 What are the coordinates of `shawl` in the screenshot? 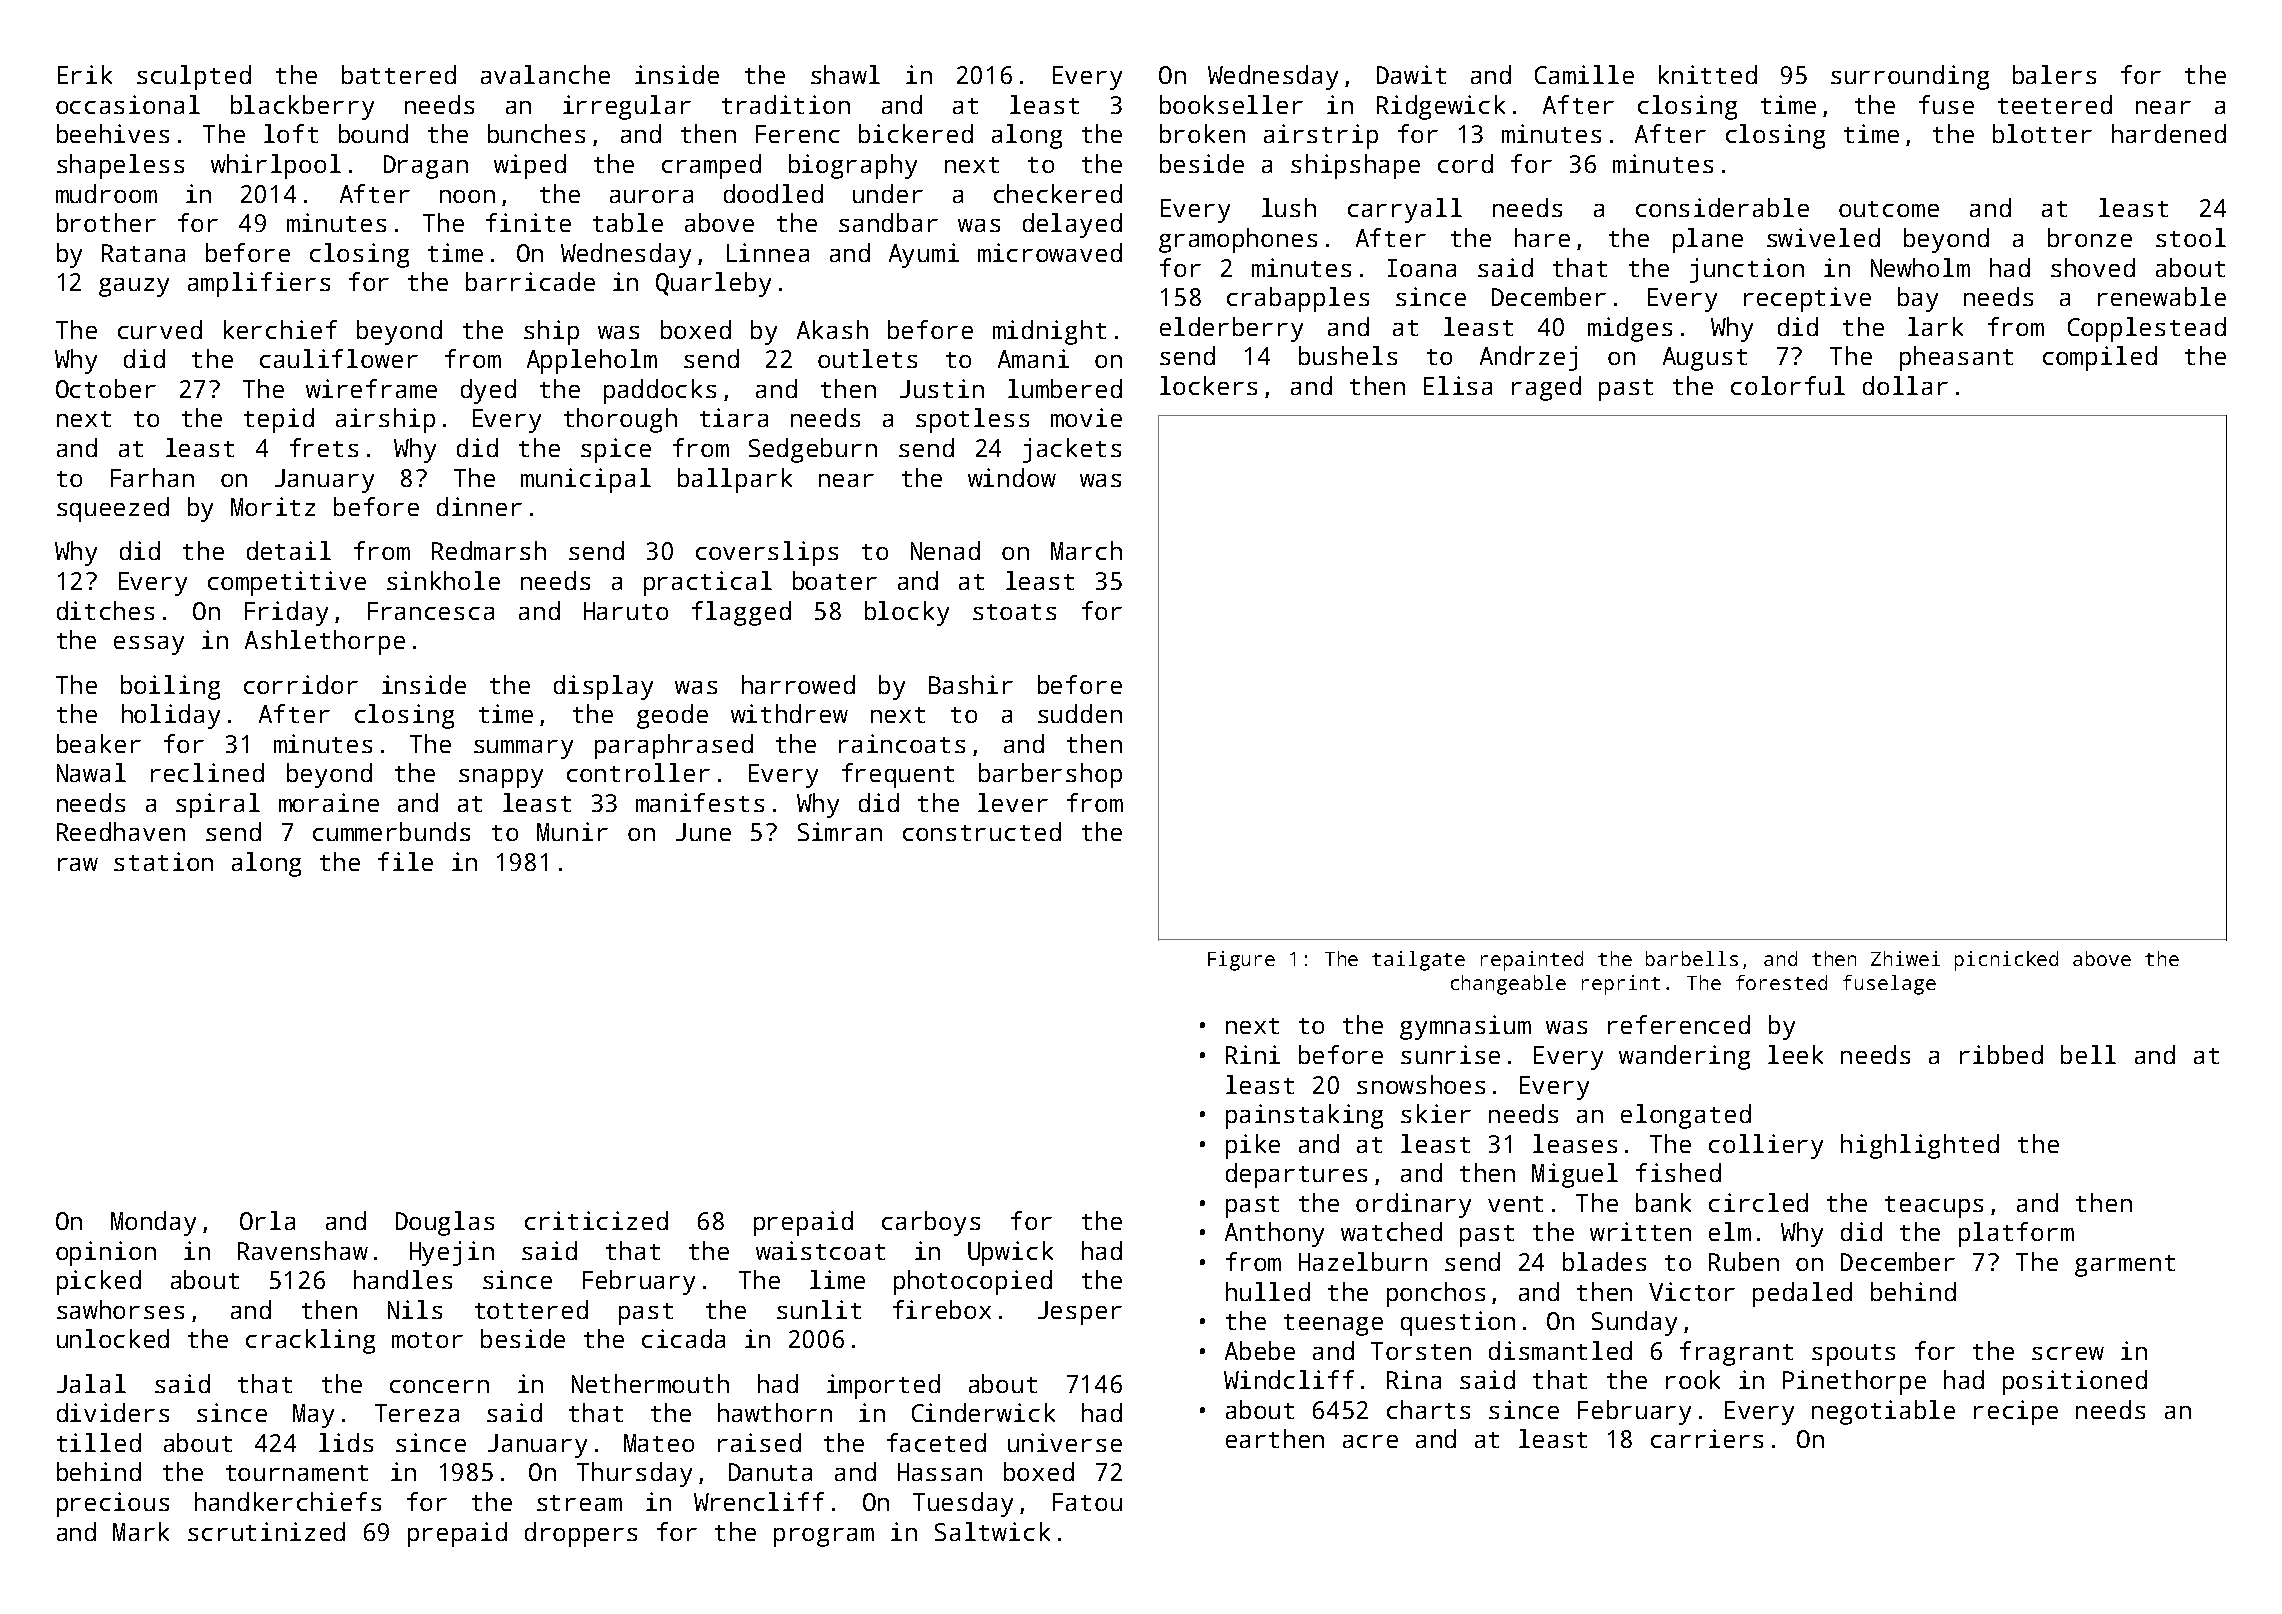 It's located at (845, 74).
